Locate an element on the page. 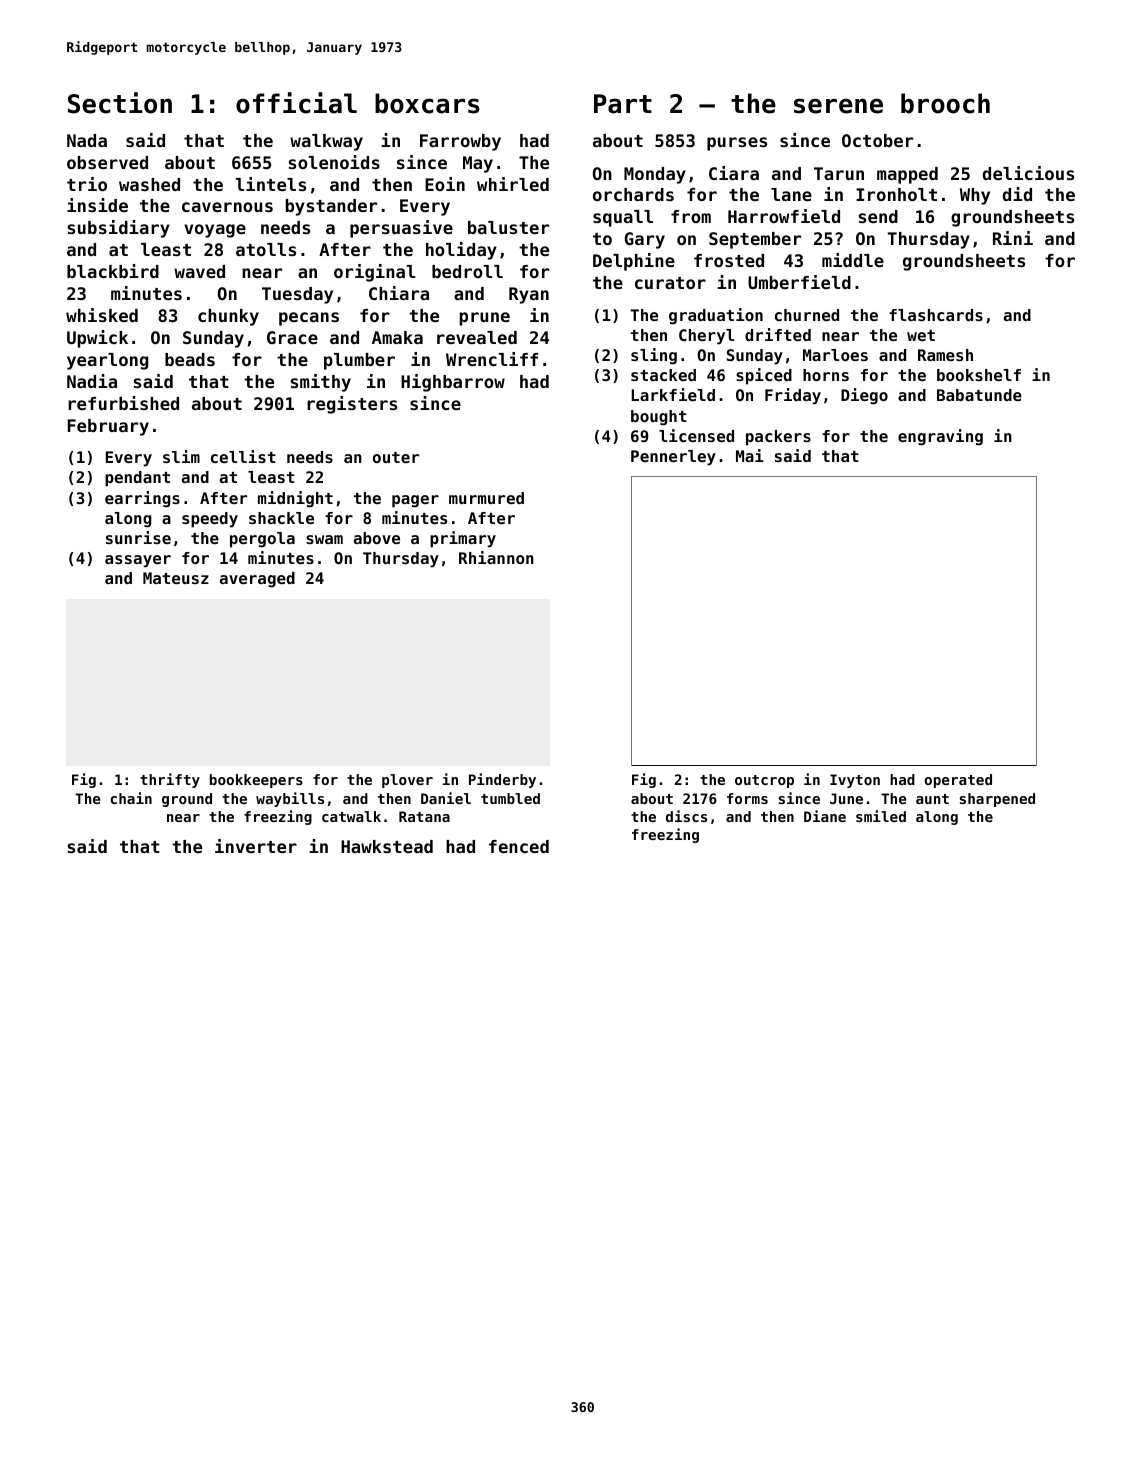 The image size is (1142, 1478). May is located at coordinates (478, 164).
